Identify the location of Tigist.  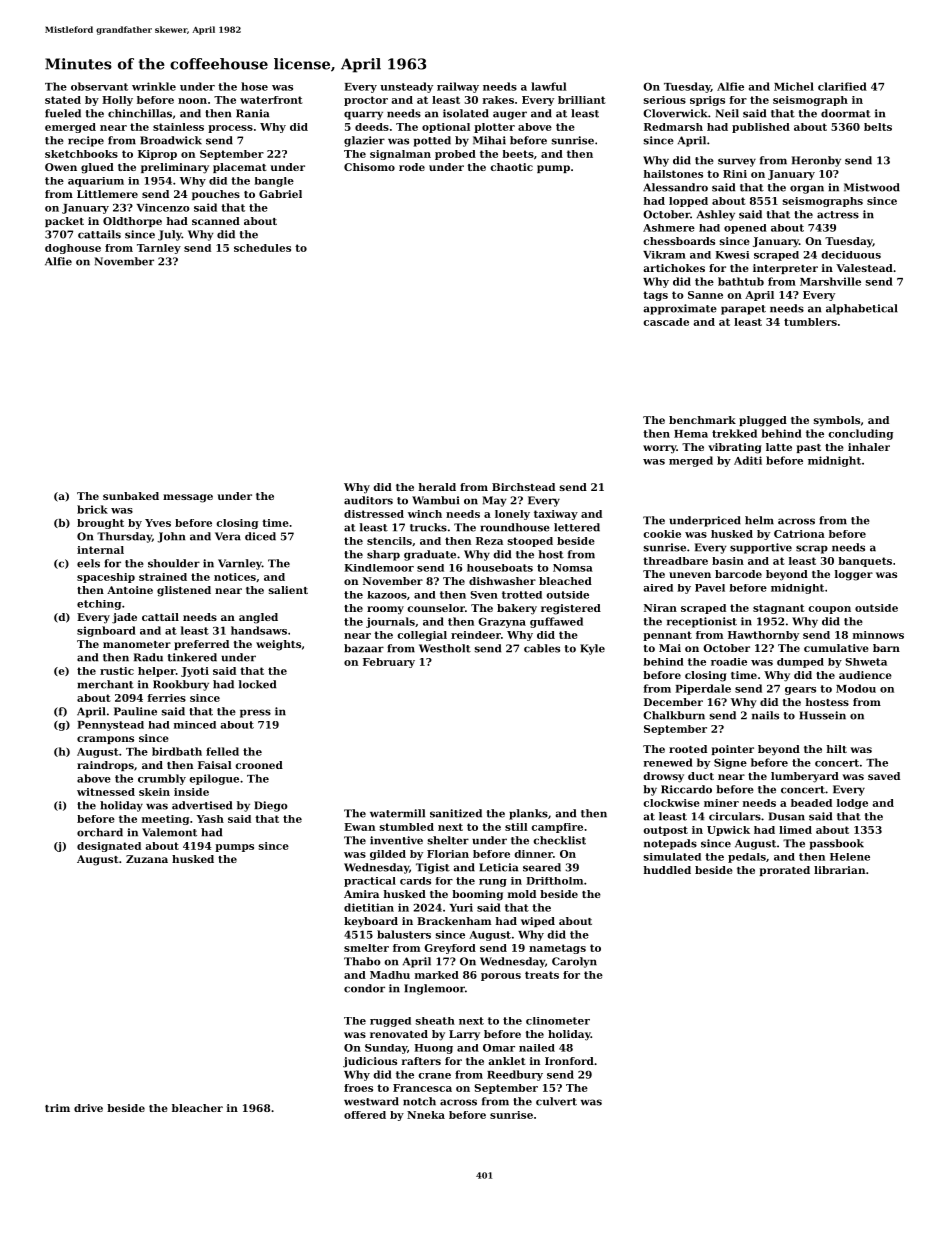
(433, 868).
